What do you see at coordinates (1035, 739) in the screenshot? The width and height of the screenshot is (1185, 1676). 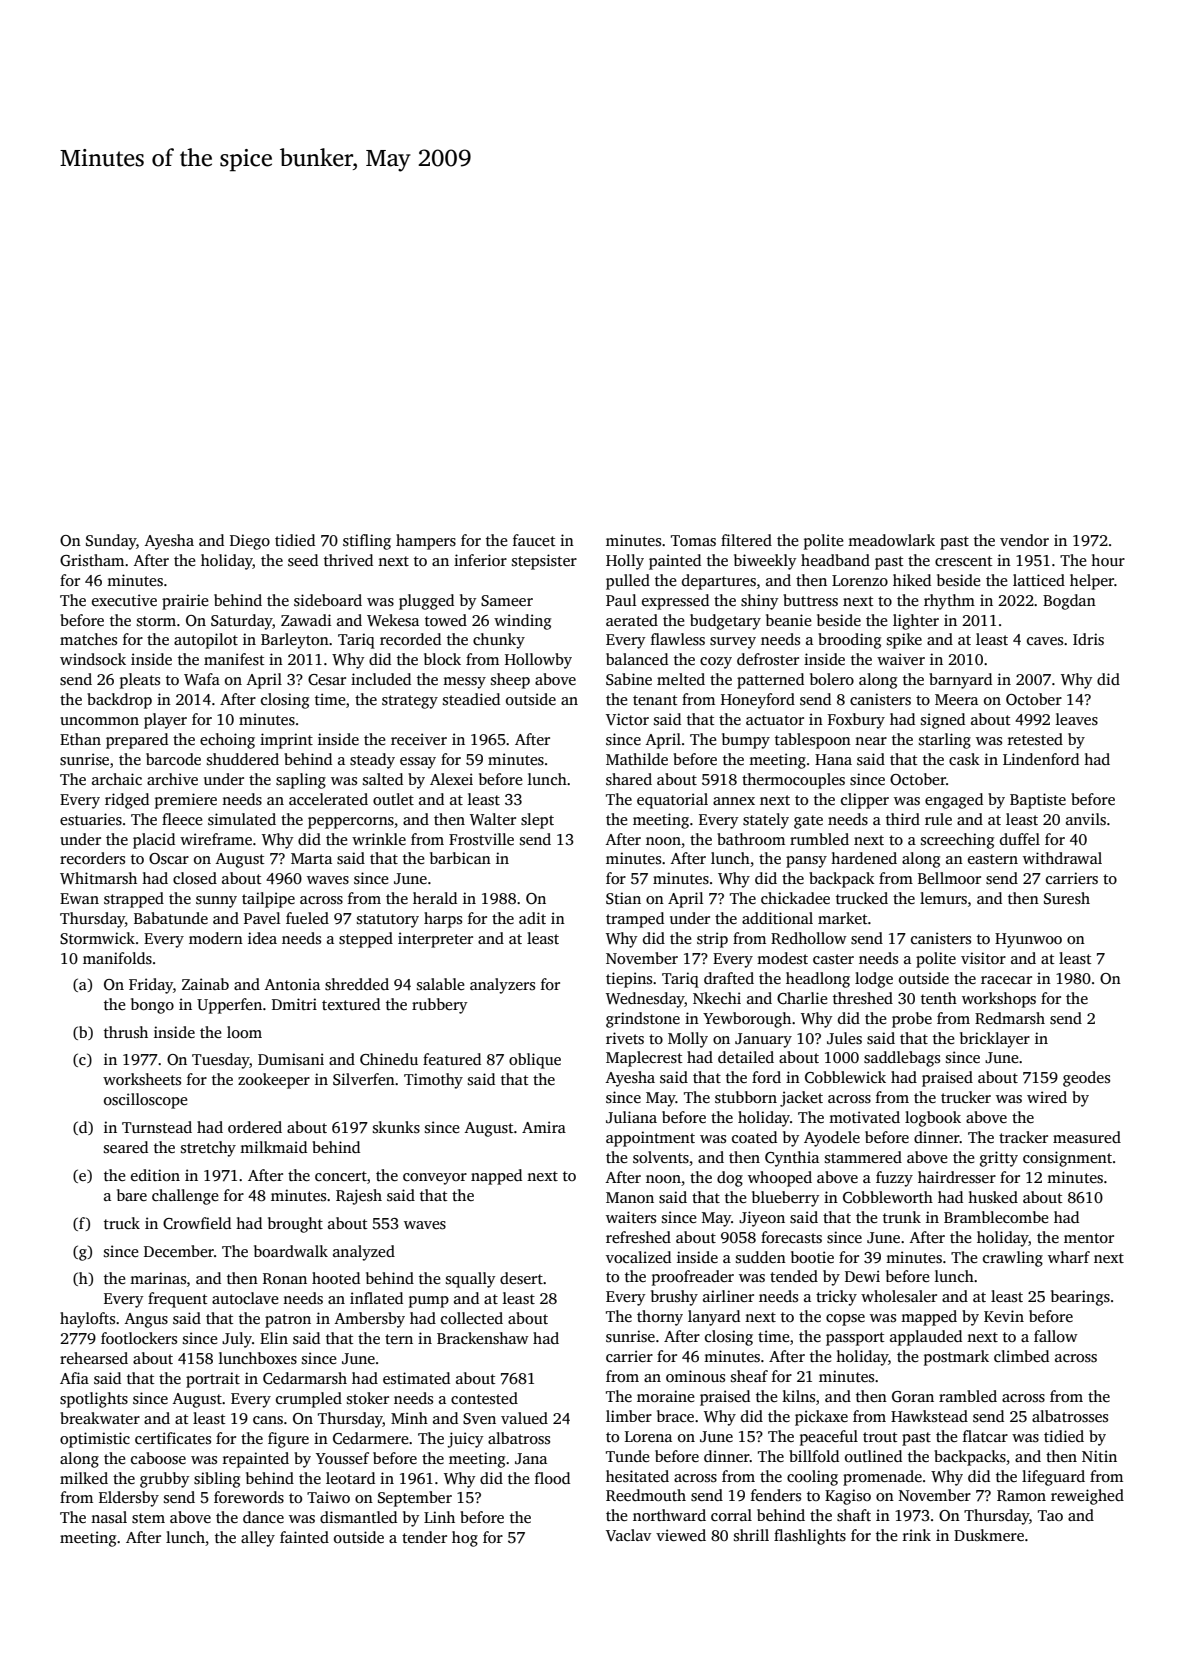 I see `retested` at bounding box center [1035, 739].
